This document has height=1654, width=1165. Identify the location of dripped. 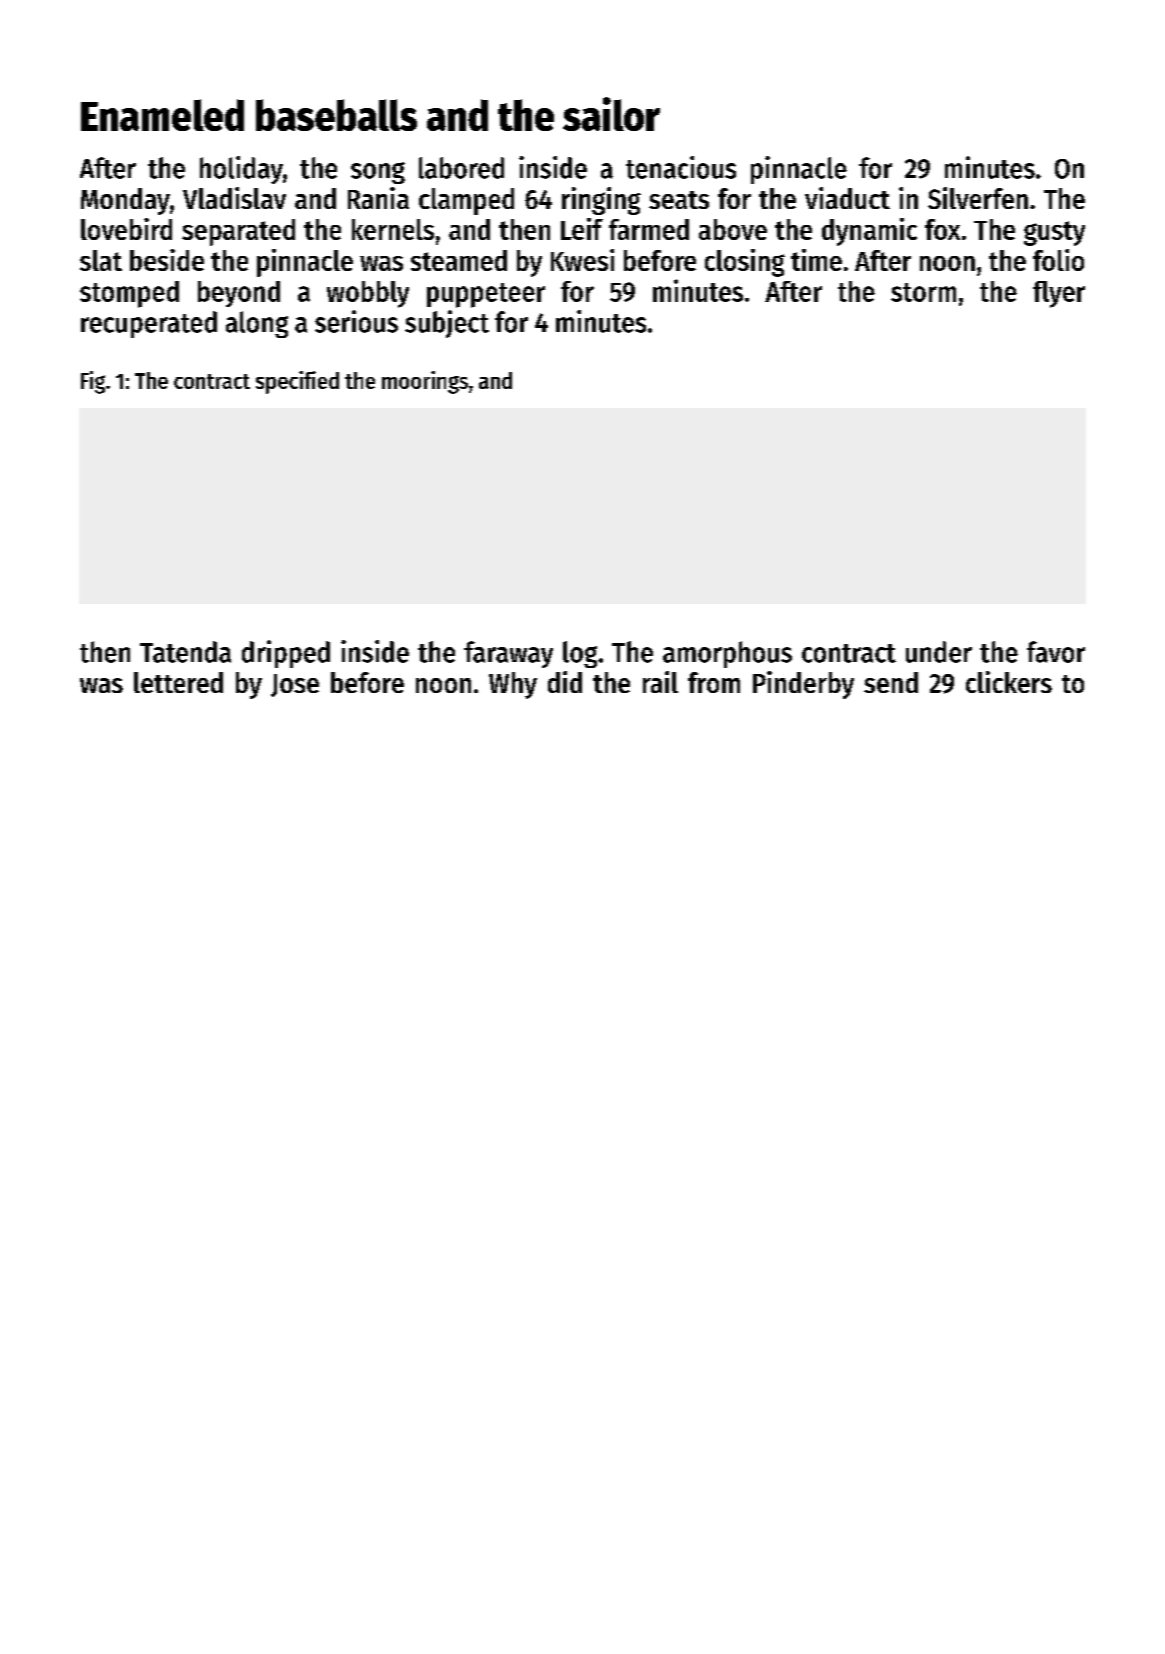
(286, 654).
